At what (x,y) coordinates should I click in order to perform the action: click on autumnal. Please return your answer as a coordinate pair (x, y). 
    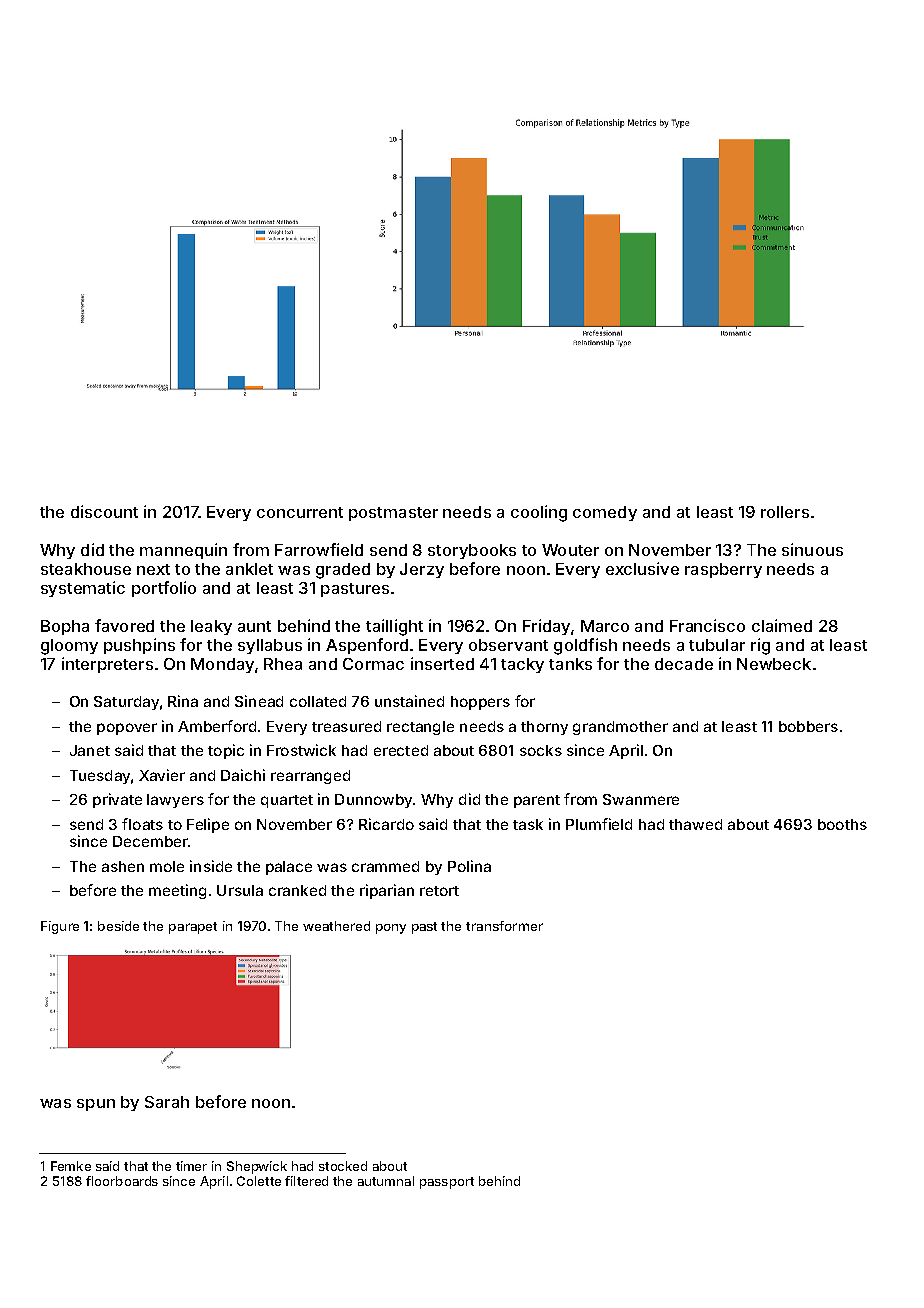
    Looking at the image, I should click on (386, 1181).
